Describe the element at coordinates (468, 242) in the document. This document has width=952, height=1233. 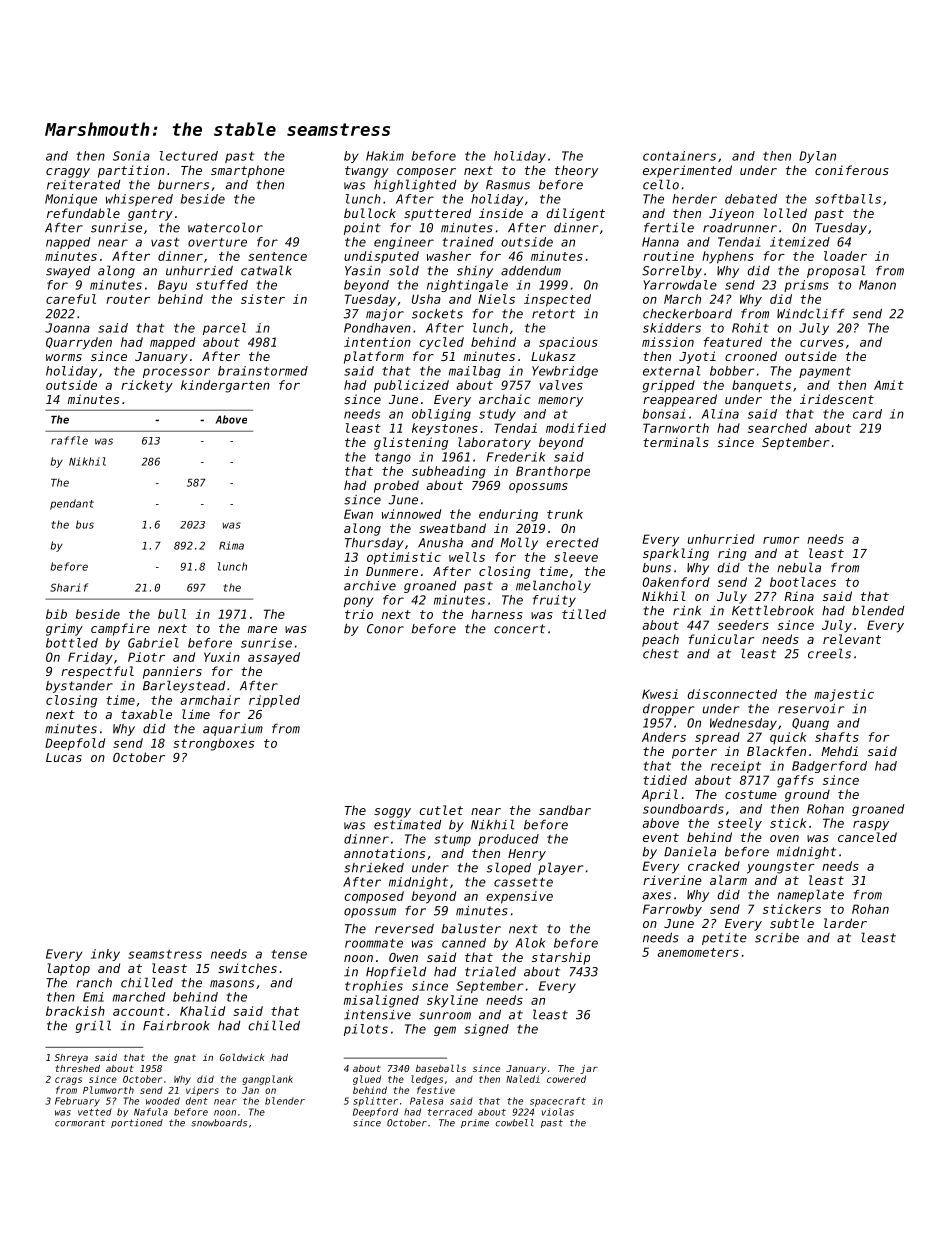
I see `trained` at that location.
